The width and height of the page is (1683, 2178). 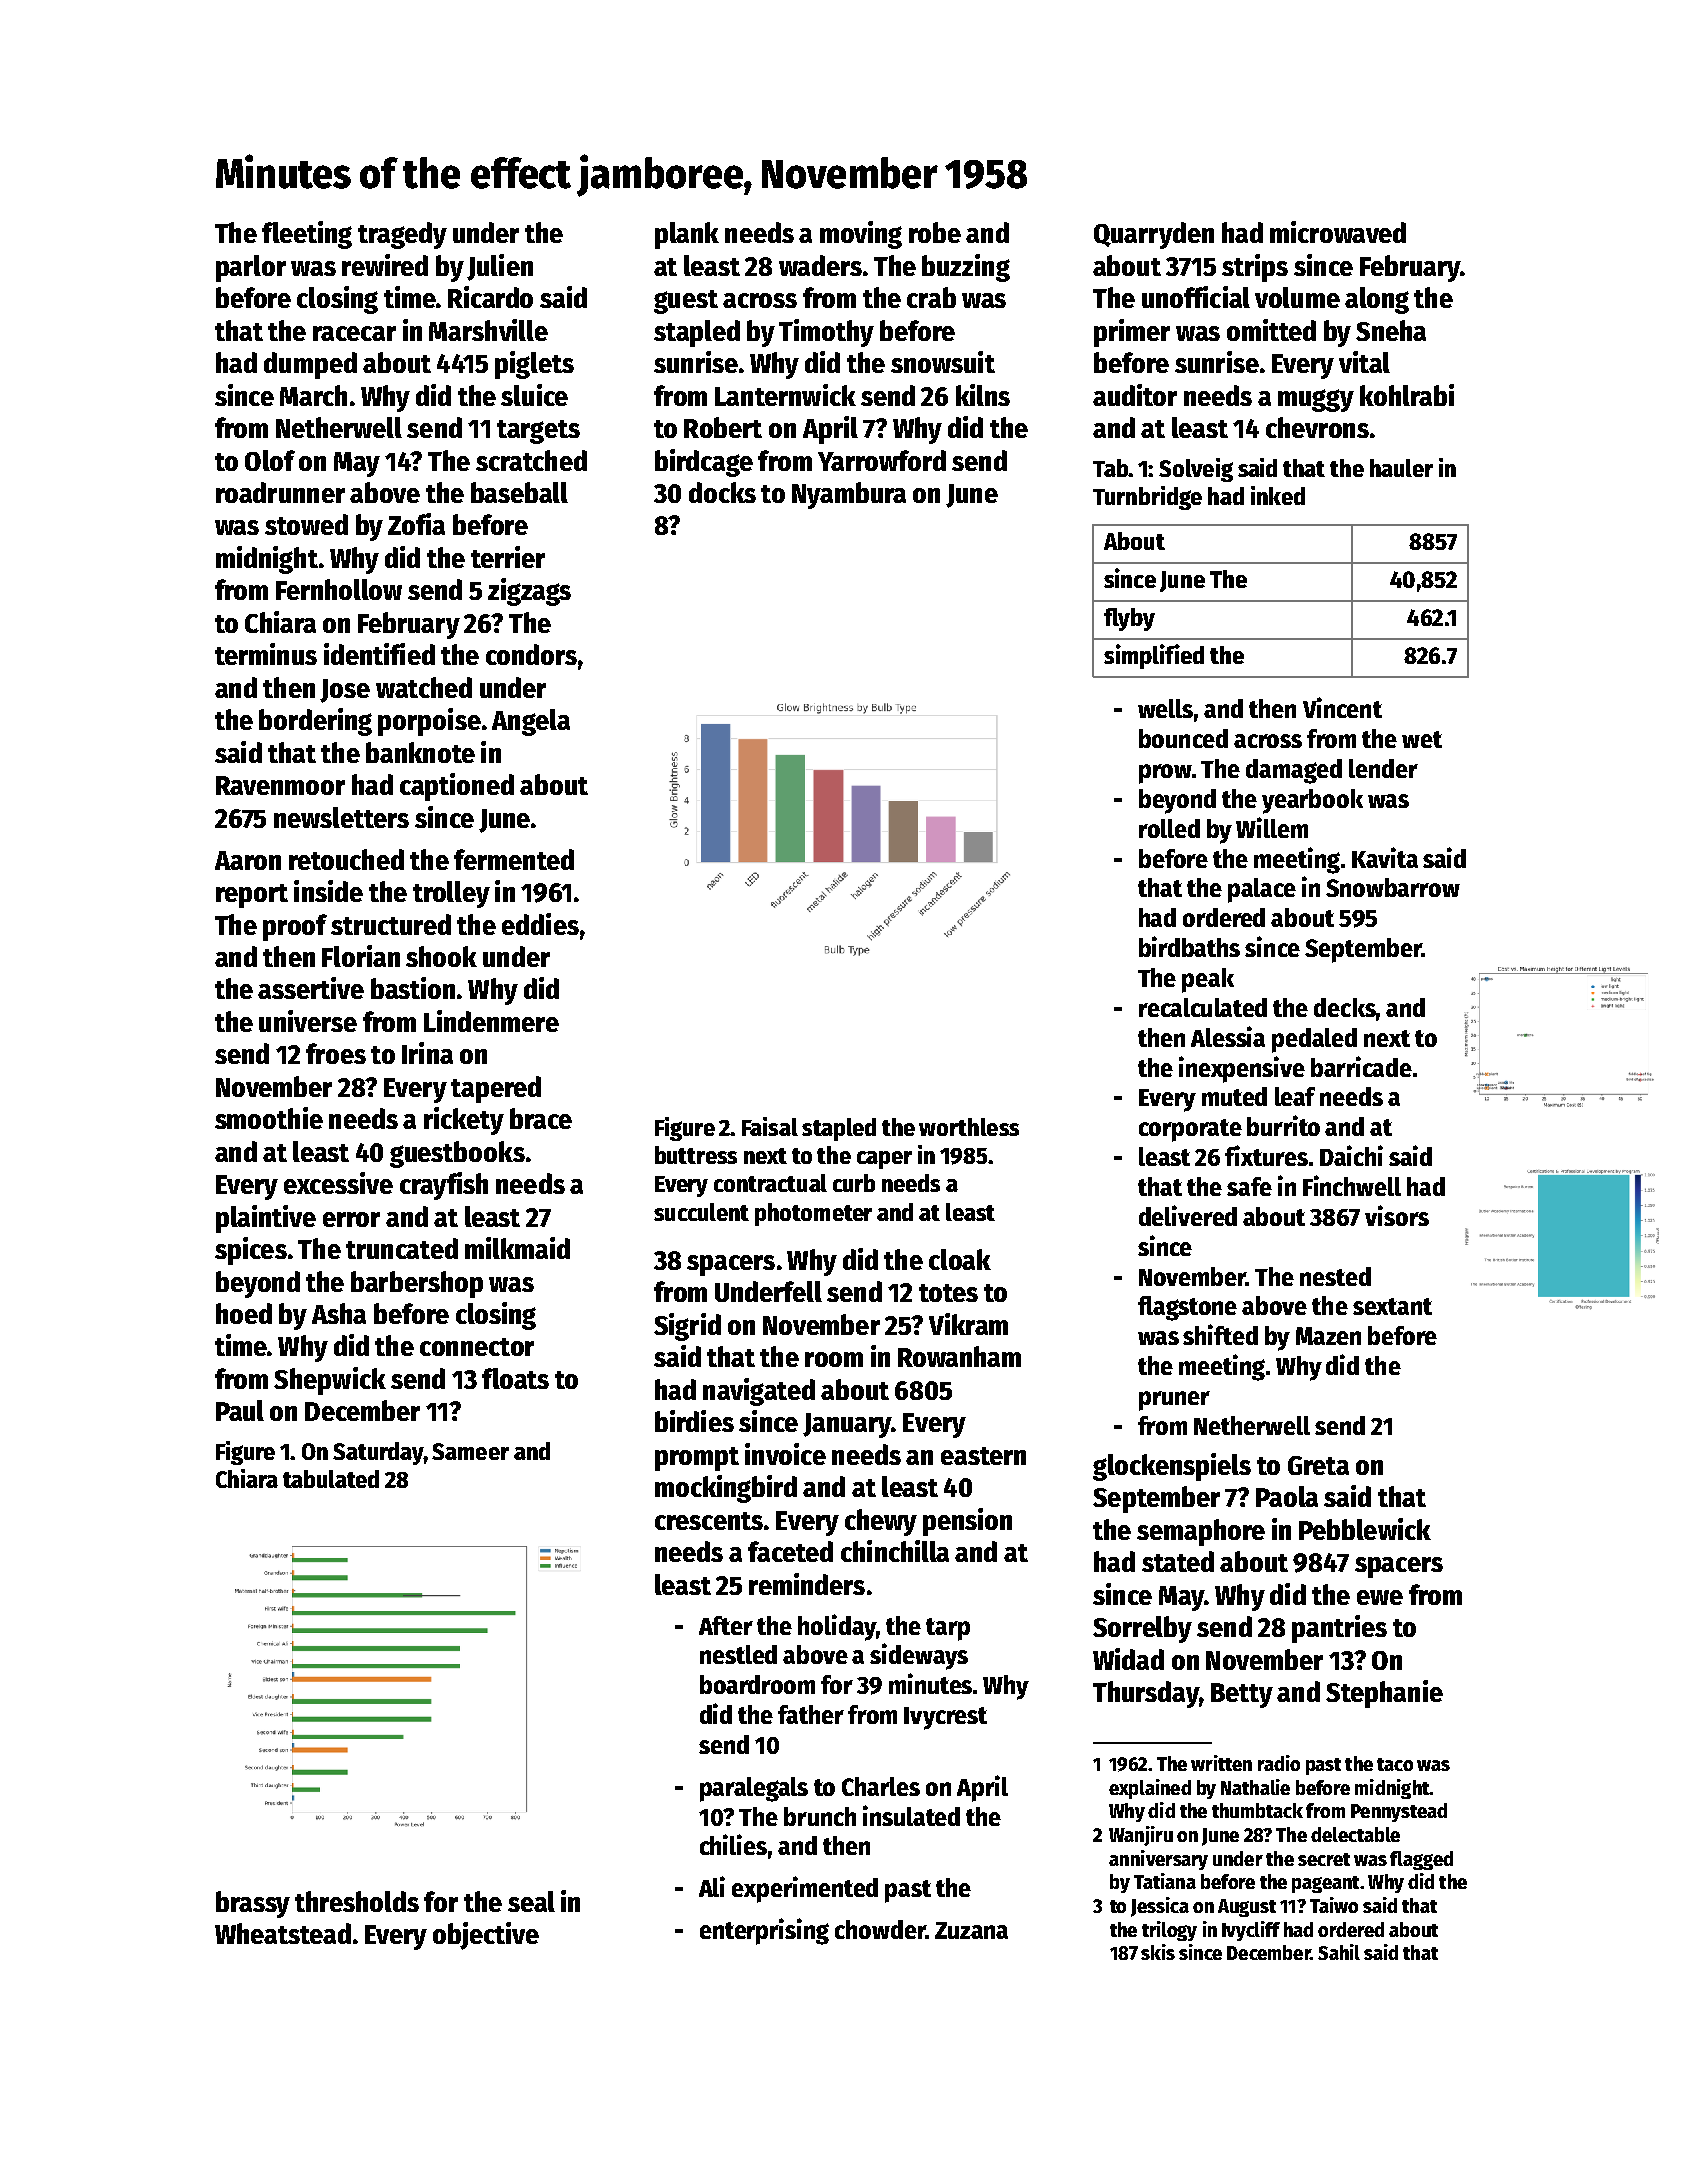 What do you see at coordinates (971, 1930) in the page?
I see `Zuzana` at bounding box center [971, 1930].
